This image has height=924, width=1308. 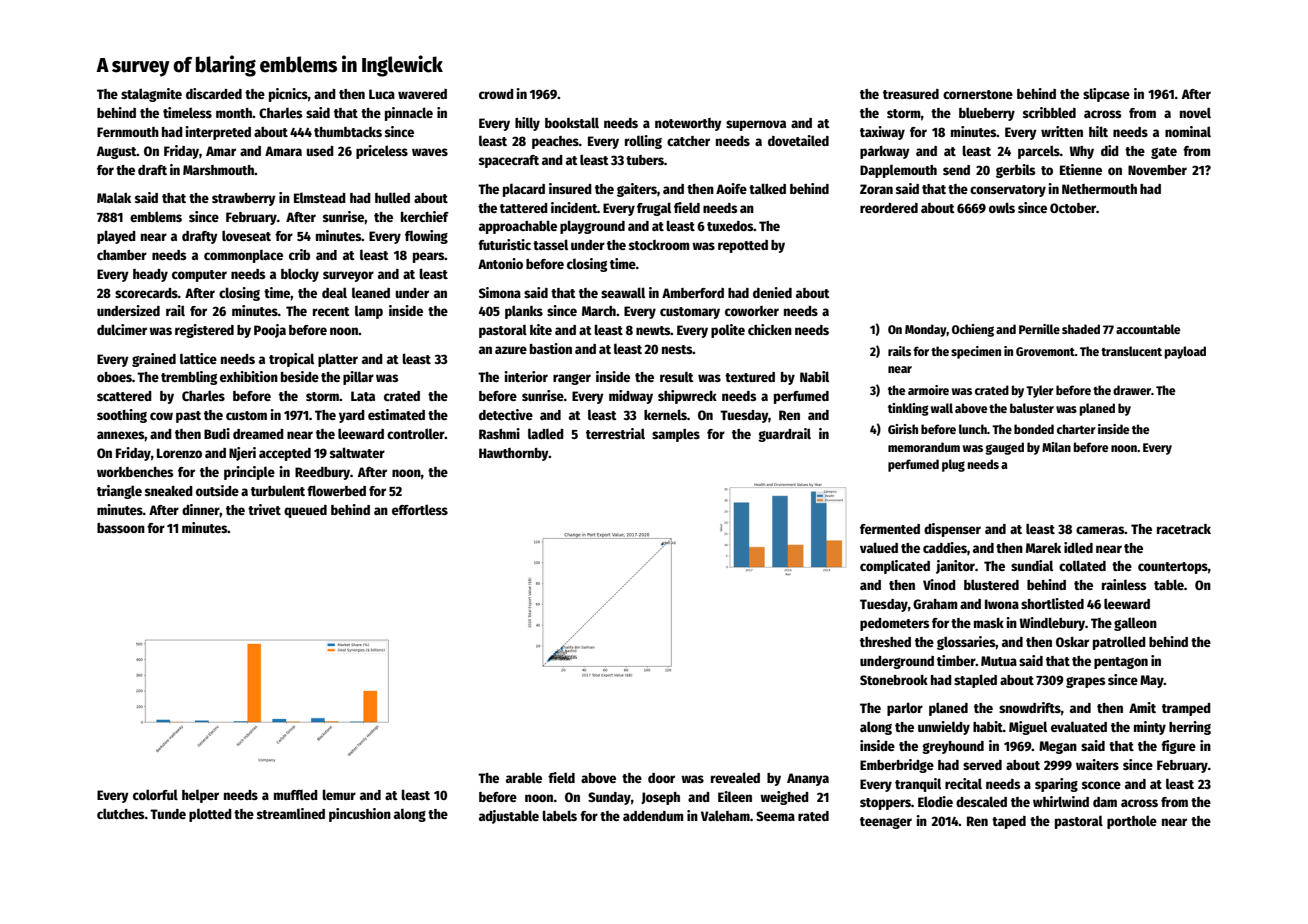 What do you see at coordinates (661, 778) in the image?
I see `door` at bounding box center [661, 778].
